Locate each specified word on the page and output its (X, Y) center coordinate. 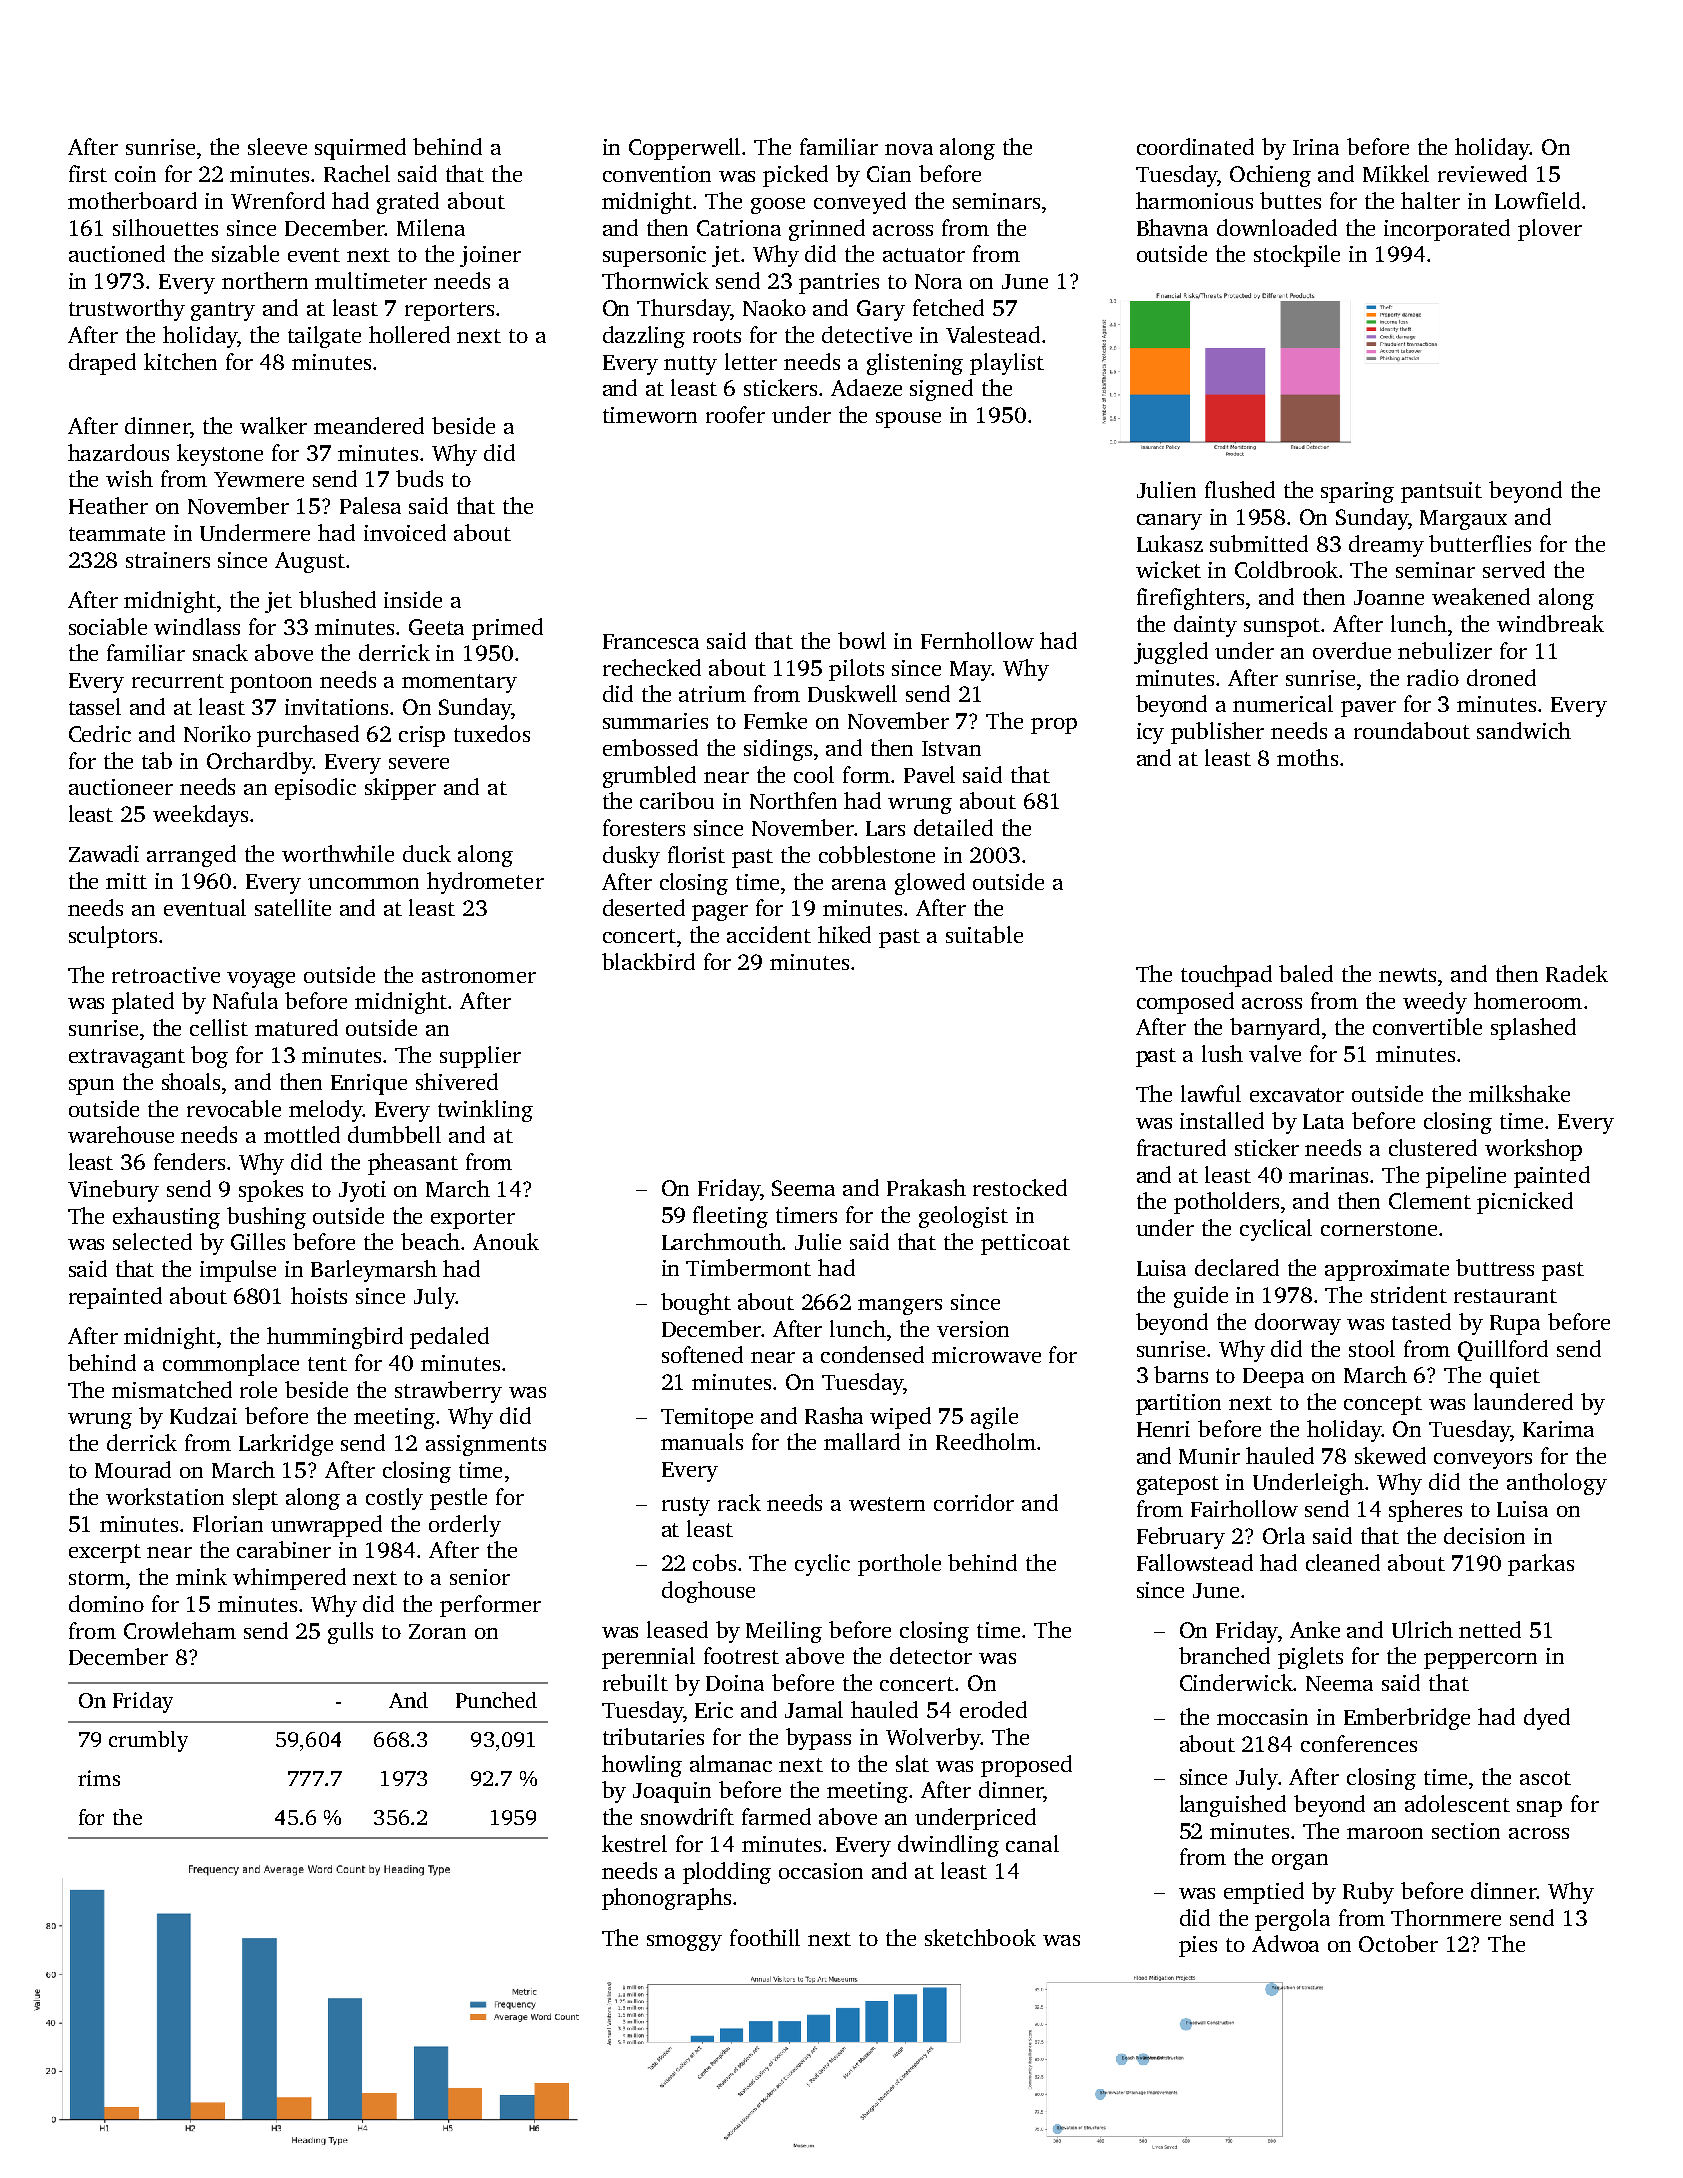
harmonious (1194, 200)
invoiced (405, 532)
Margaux (1463, 520)
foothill (765, 1937)
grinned (827, 230)
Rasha (834, 1415)
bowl (862, 640)
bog (209, 1057)
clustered (1433, 1147)
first (88, 173)
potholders (1226, 1203)
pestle (458, 1499)
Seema (803, 1188)
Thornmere (1446, 1917)
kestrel (634, 1843)
